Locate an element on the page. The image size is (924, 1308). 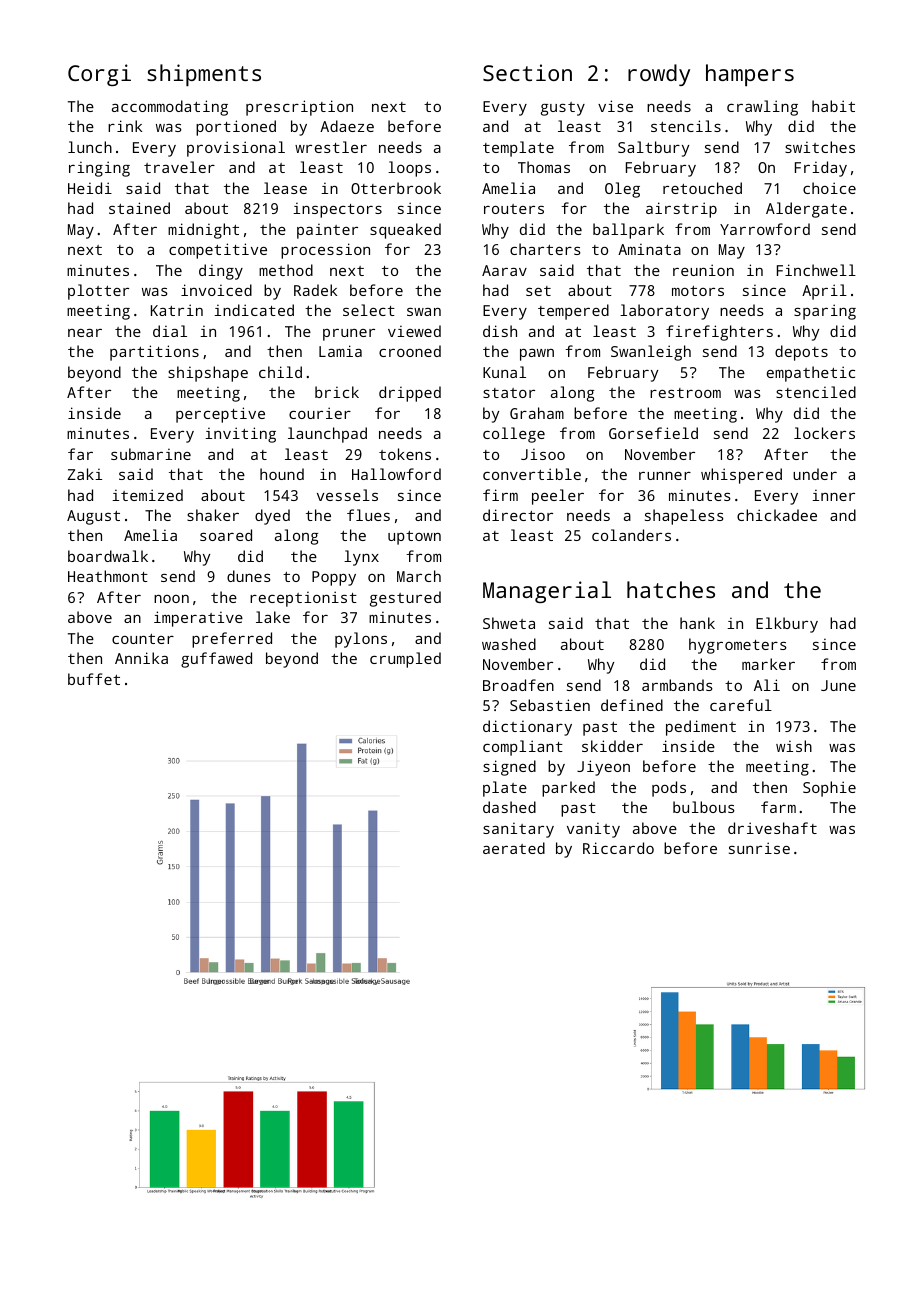
dripped is located at coordinates (410, 394).
